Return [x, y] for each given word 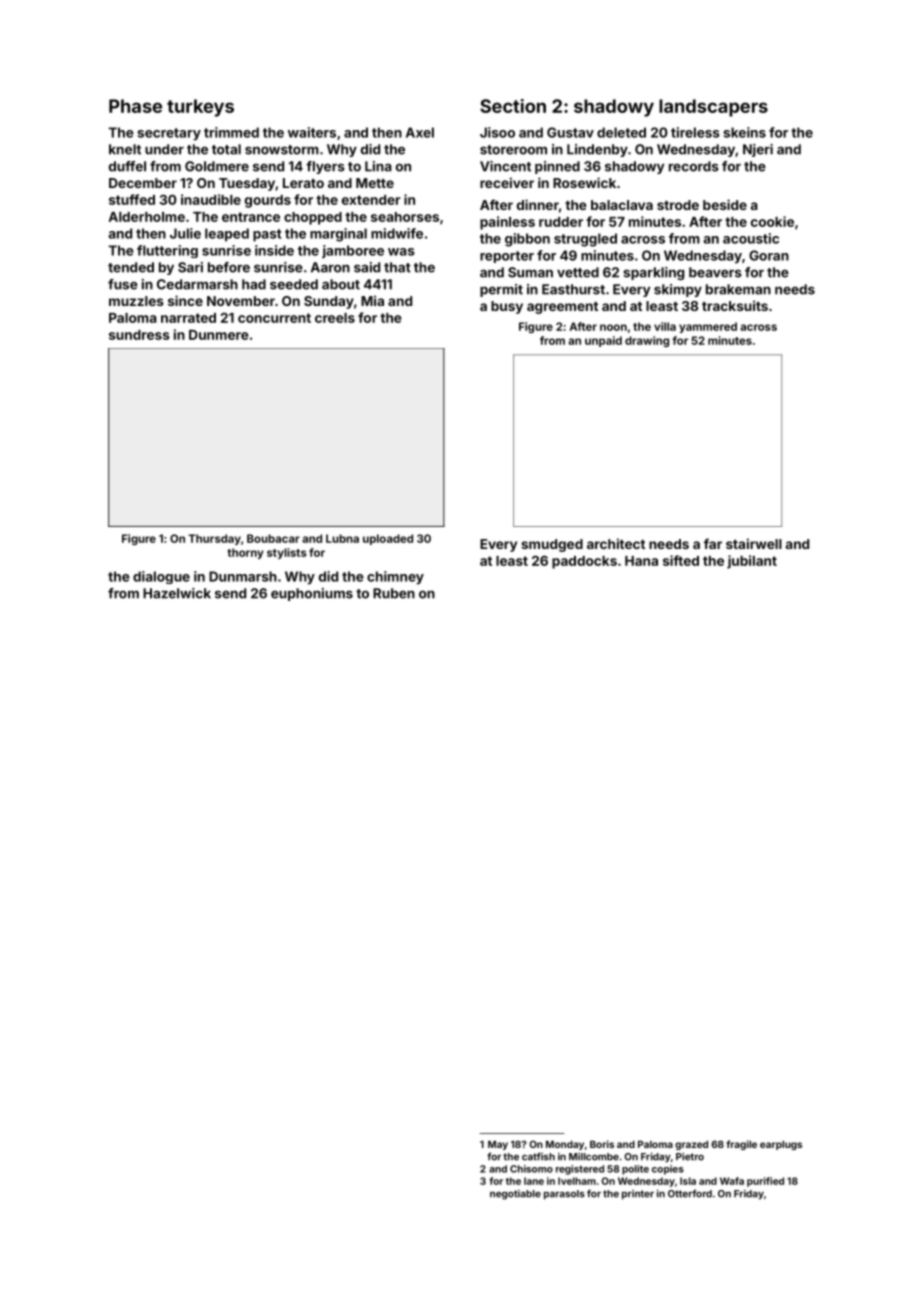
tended [131, 267]
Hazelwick [177, 593]
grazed [691, 1145]
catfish [538, 1156]
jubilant [752, 562]
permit [501, 290]
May [498, 1145]
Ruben [394, 593]
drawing [647, 341]
